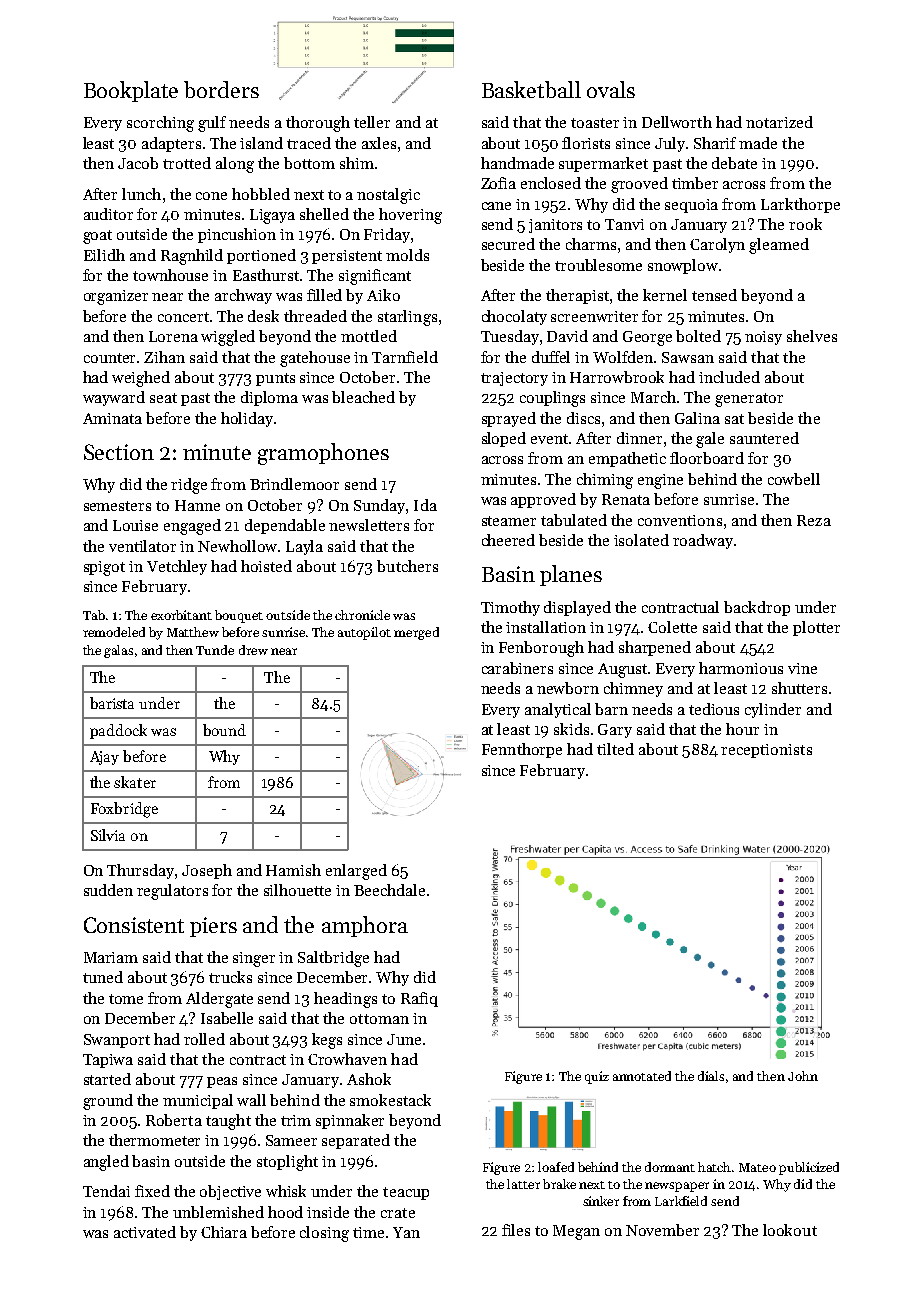  Describe the element at coordinates (672, 627) in the screenshot. I see `Colette` at that location.
